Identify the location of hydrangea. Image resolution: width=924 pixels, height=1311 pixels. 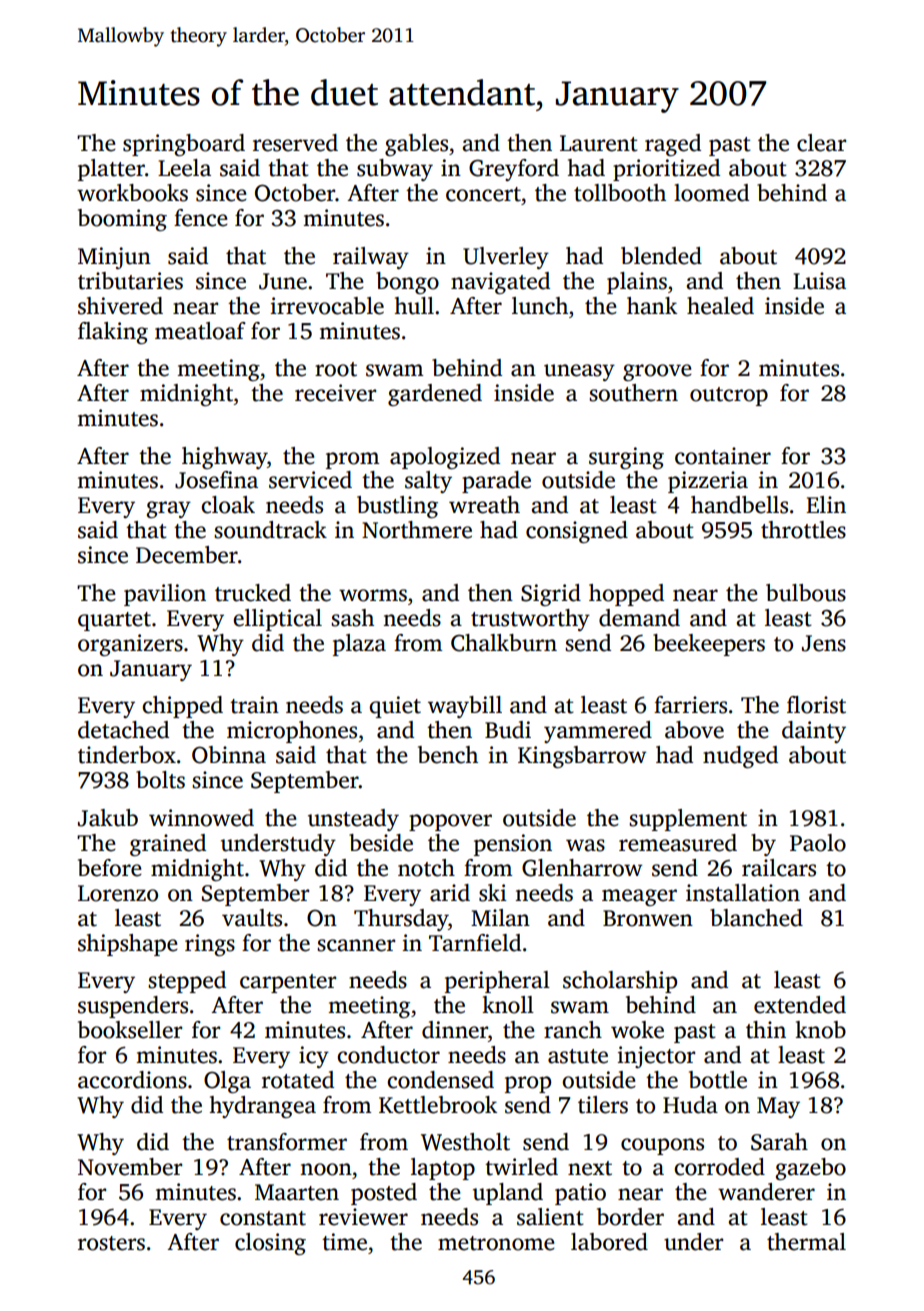
(262, 1107).
